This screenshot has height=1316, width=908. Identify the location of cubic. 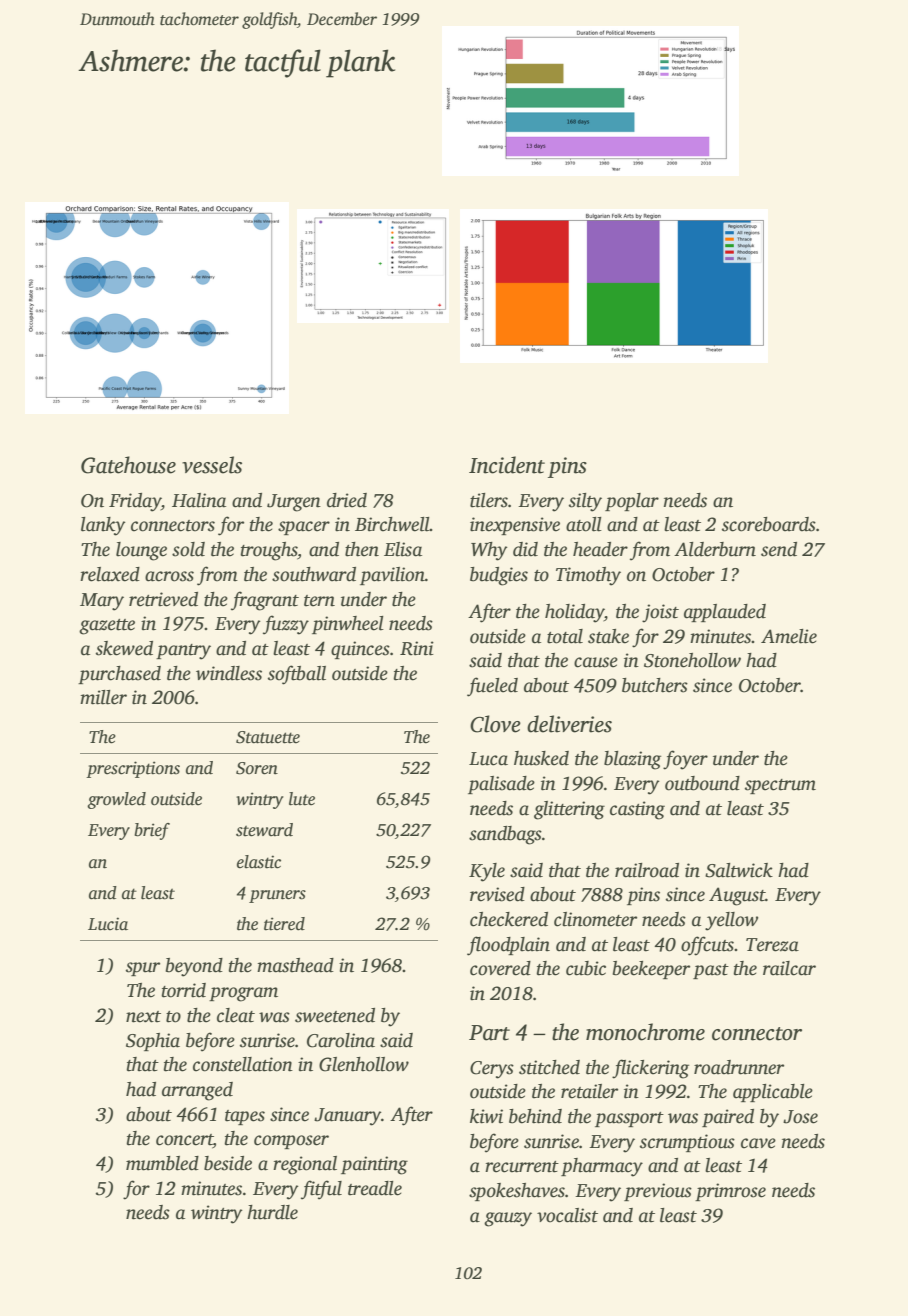
(586, 968).
